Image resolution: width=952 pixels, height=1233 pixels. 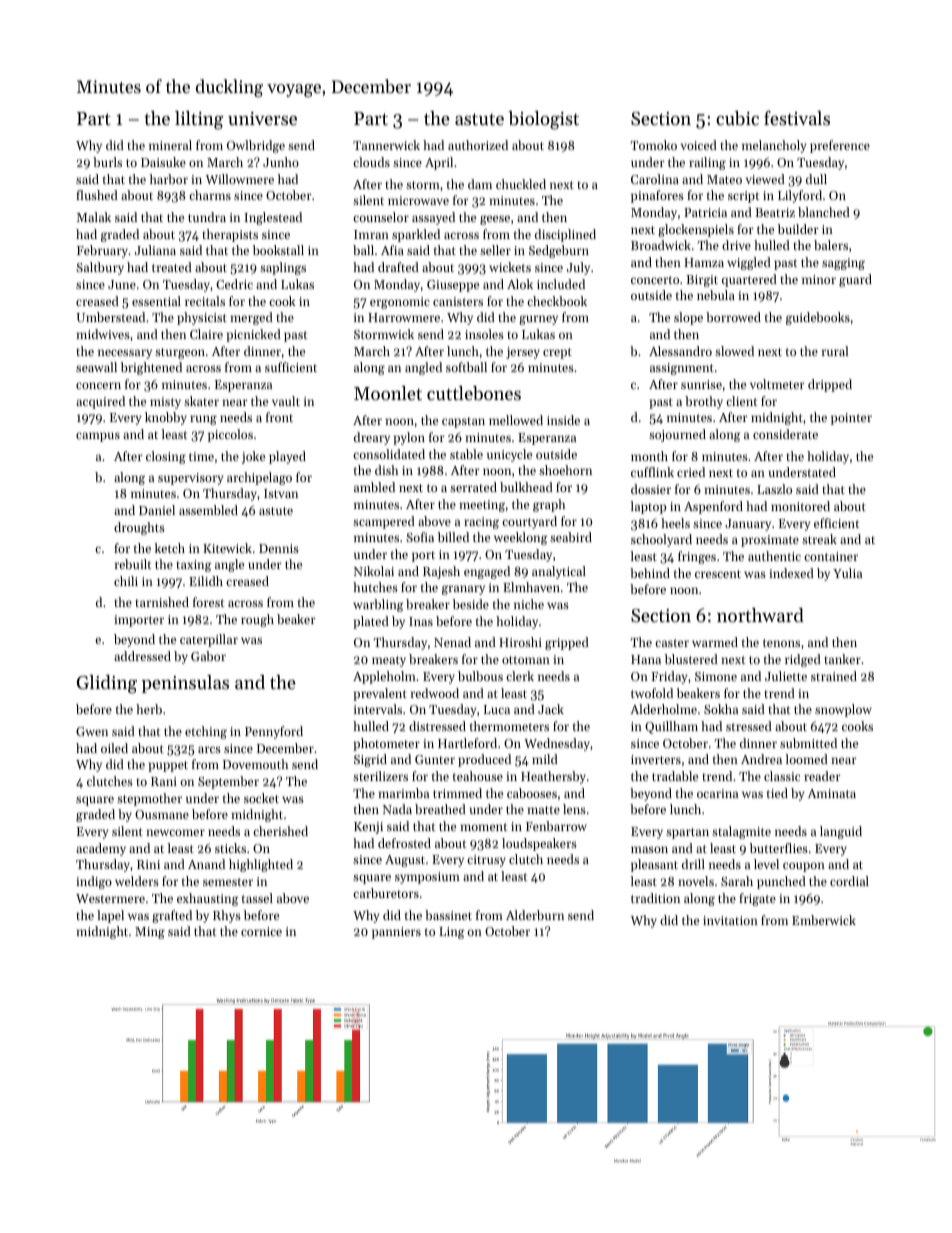 What do you see at coordinates (520, 676) in the screenshot?
I see `clerk` at bounding box center [520, 676].
